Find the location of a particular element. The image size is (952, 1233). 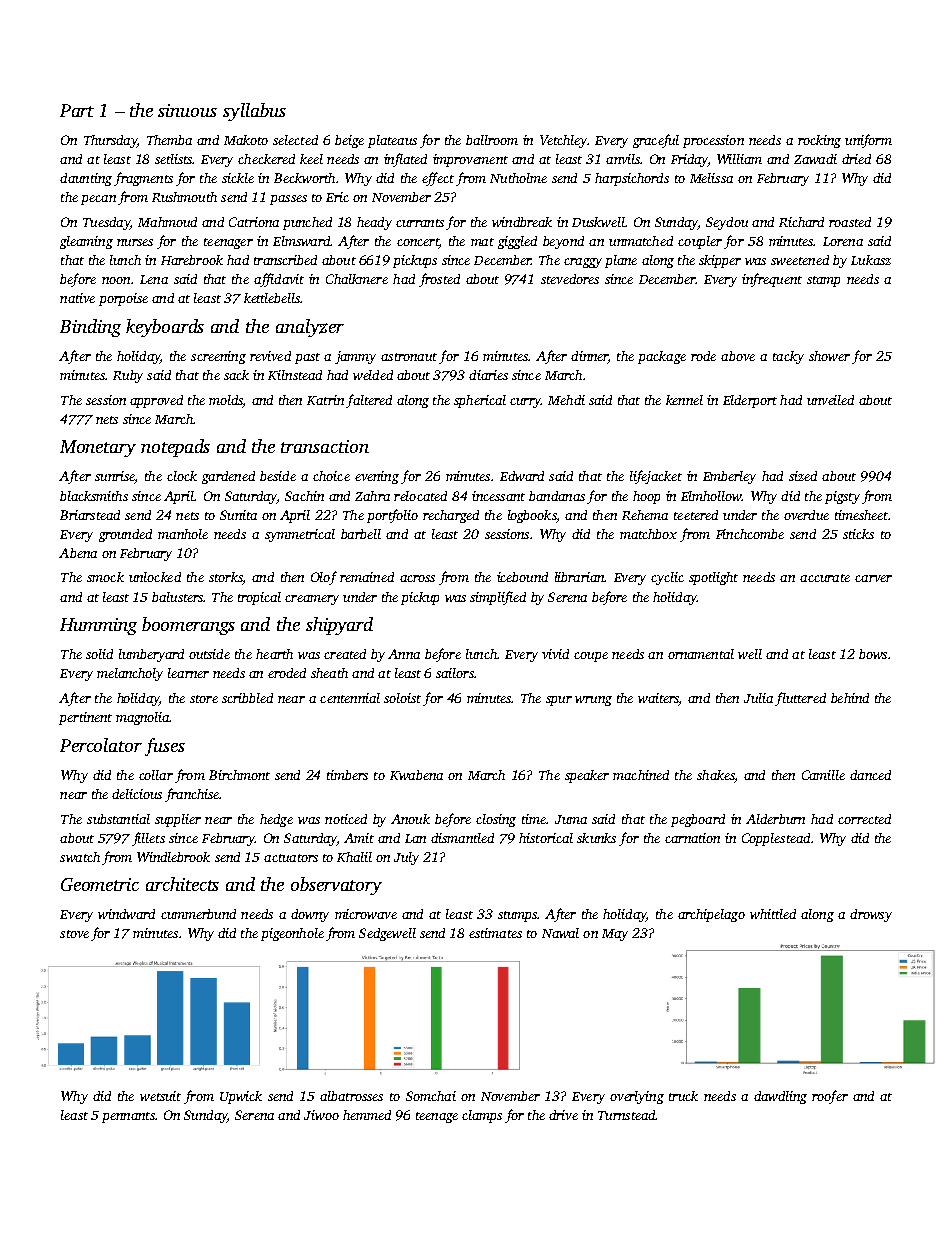

Anna is located at coordinates (404, 654).
